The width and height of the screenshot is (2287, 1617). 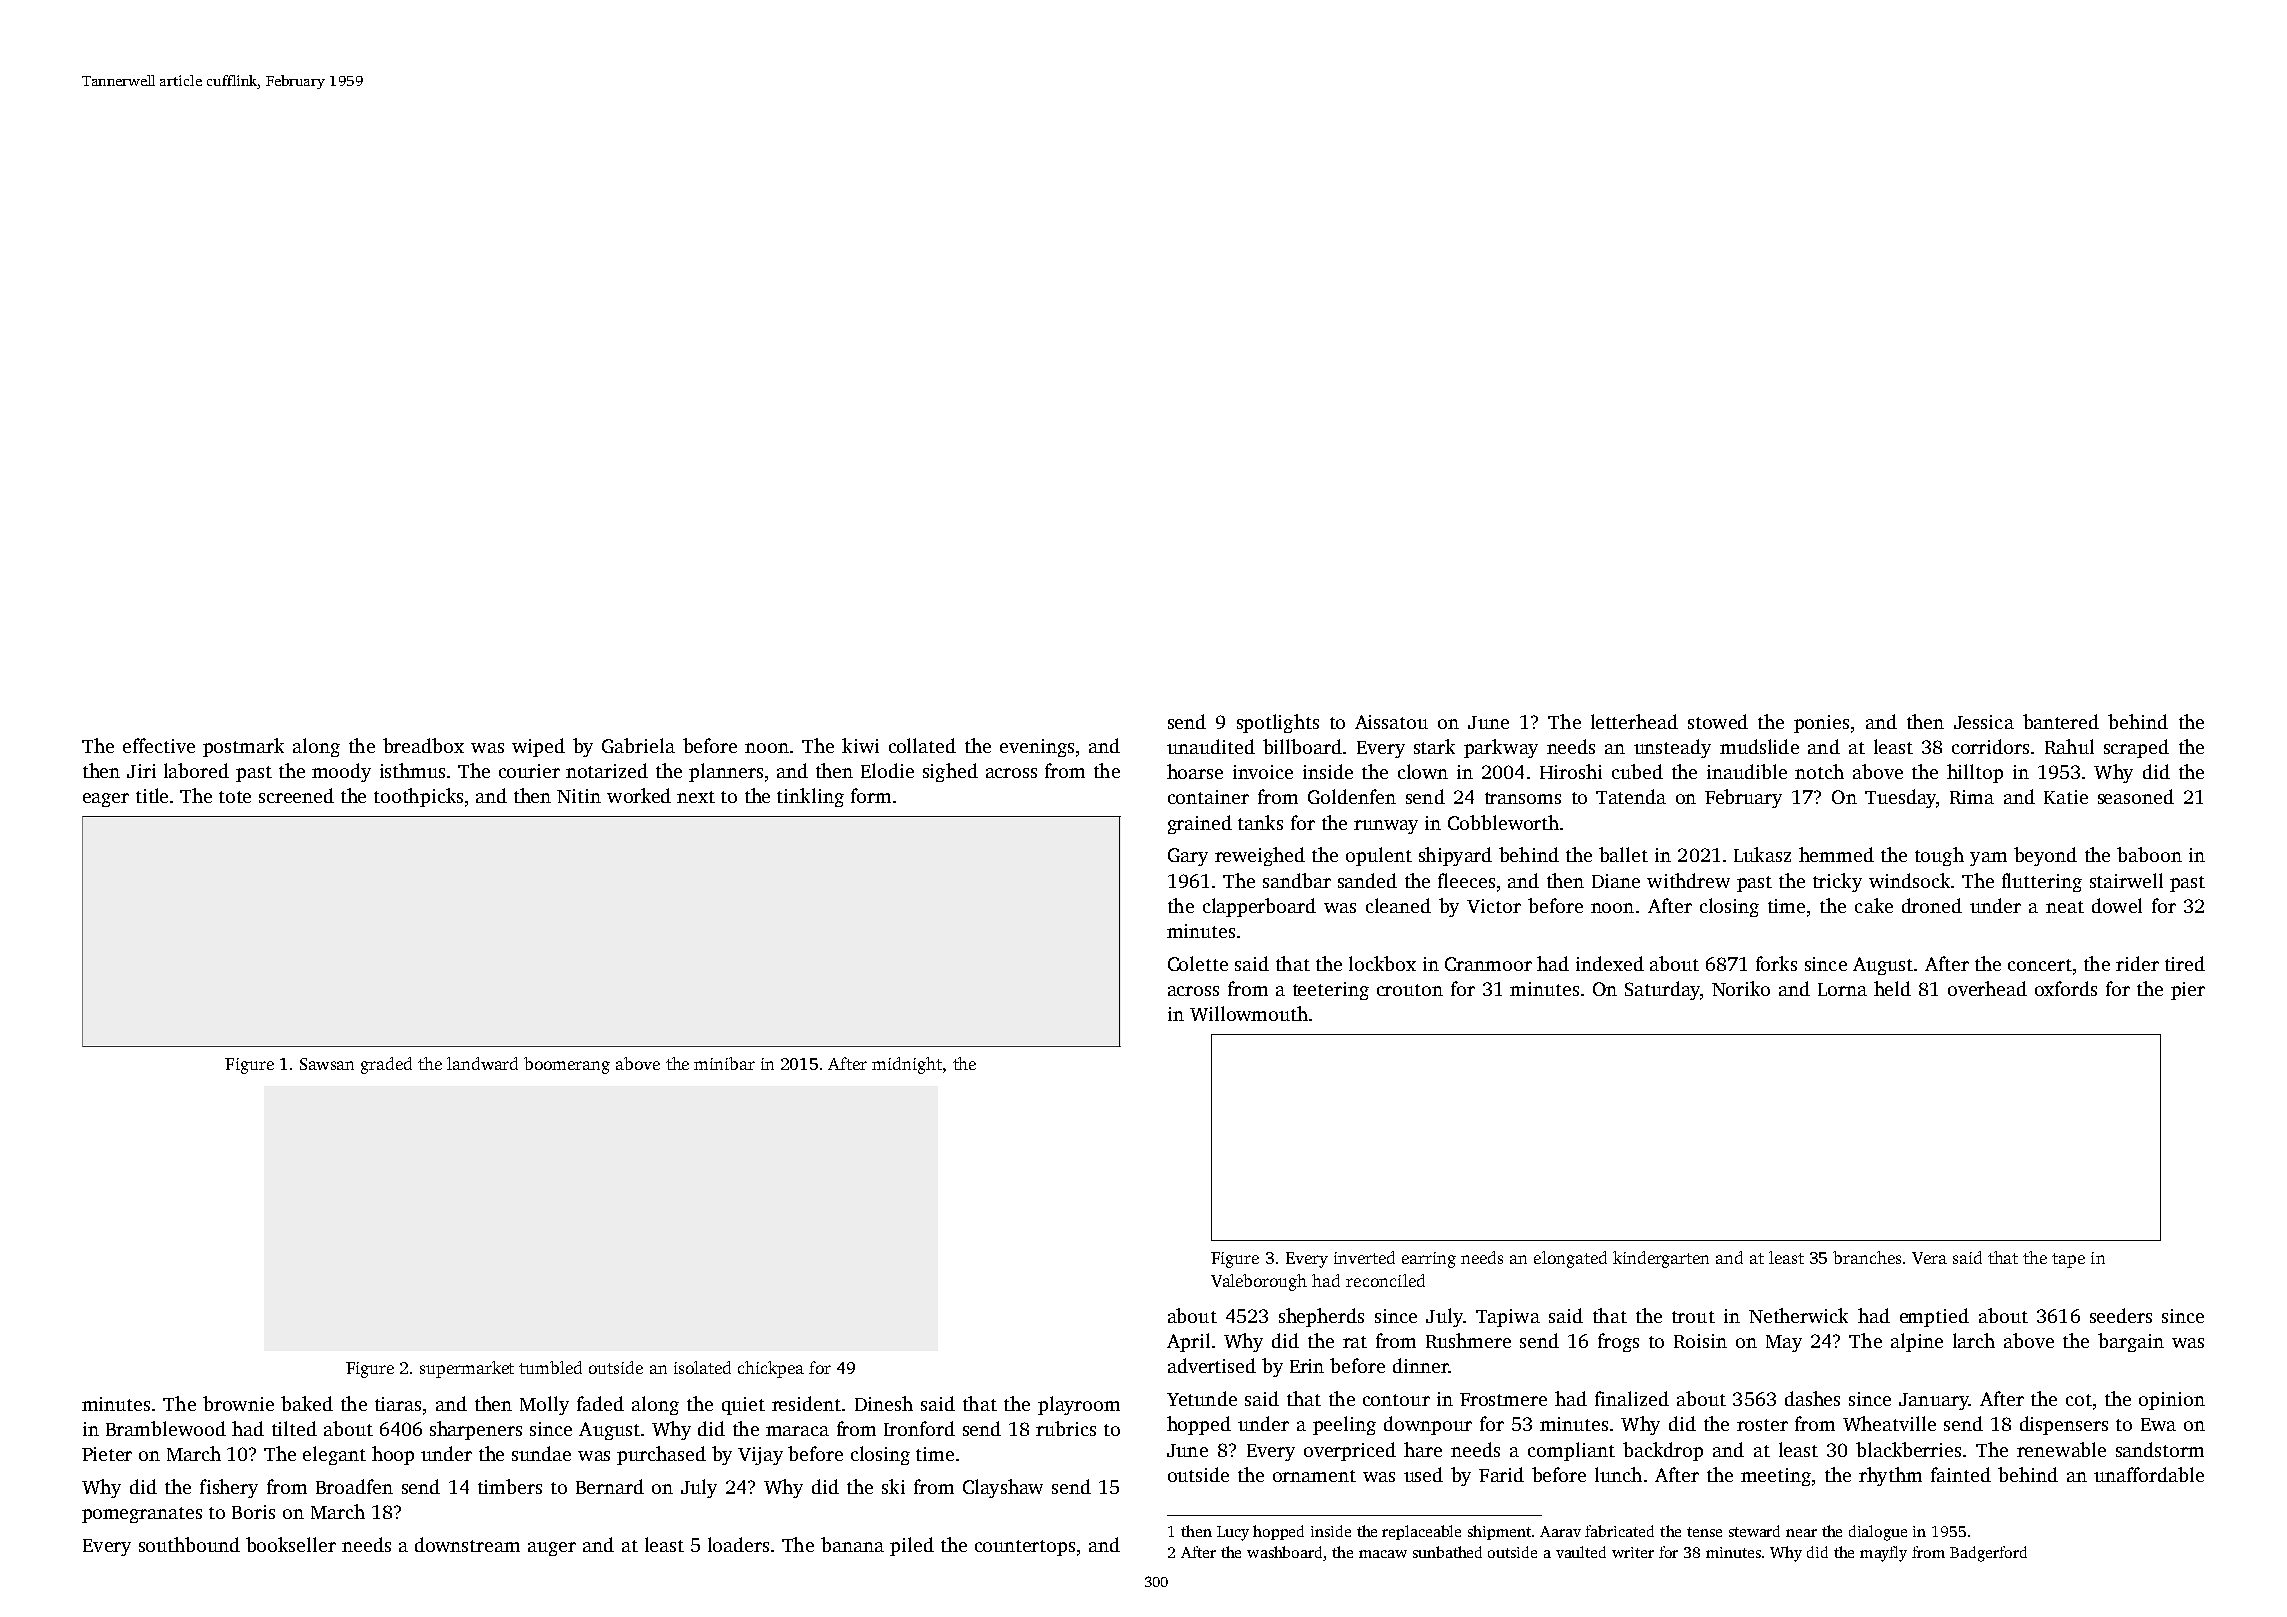 What do you see at coordinates (1278, 723) in the screenshot?
I see `spotlights` at bounding box center [1278, 723].
